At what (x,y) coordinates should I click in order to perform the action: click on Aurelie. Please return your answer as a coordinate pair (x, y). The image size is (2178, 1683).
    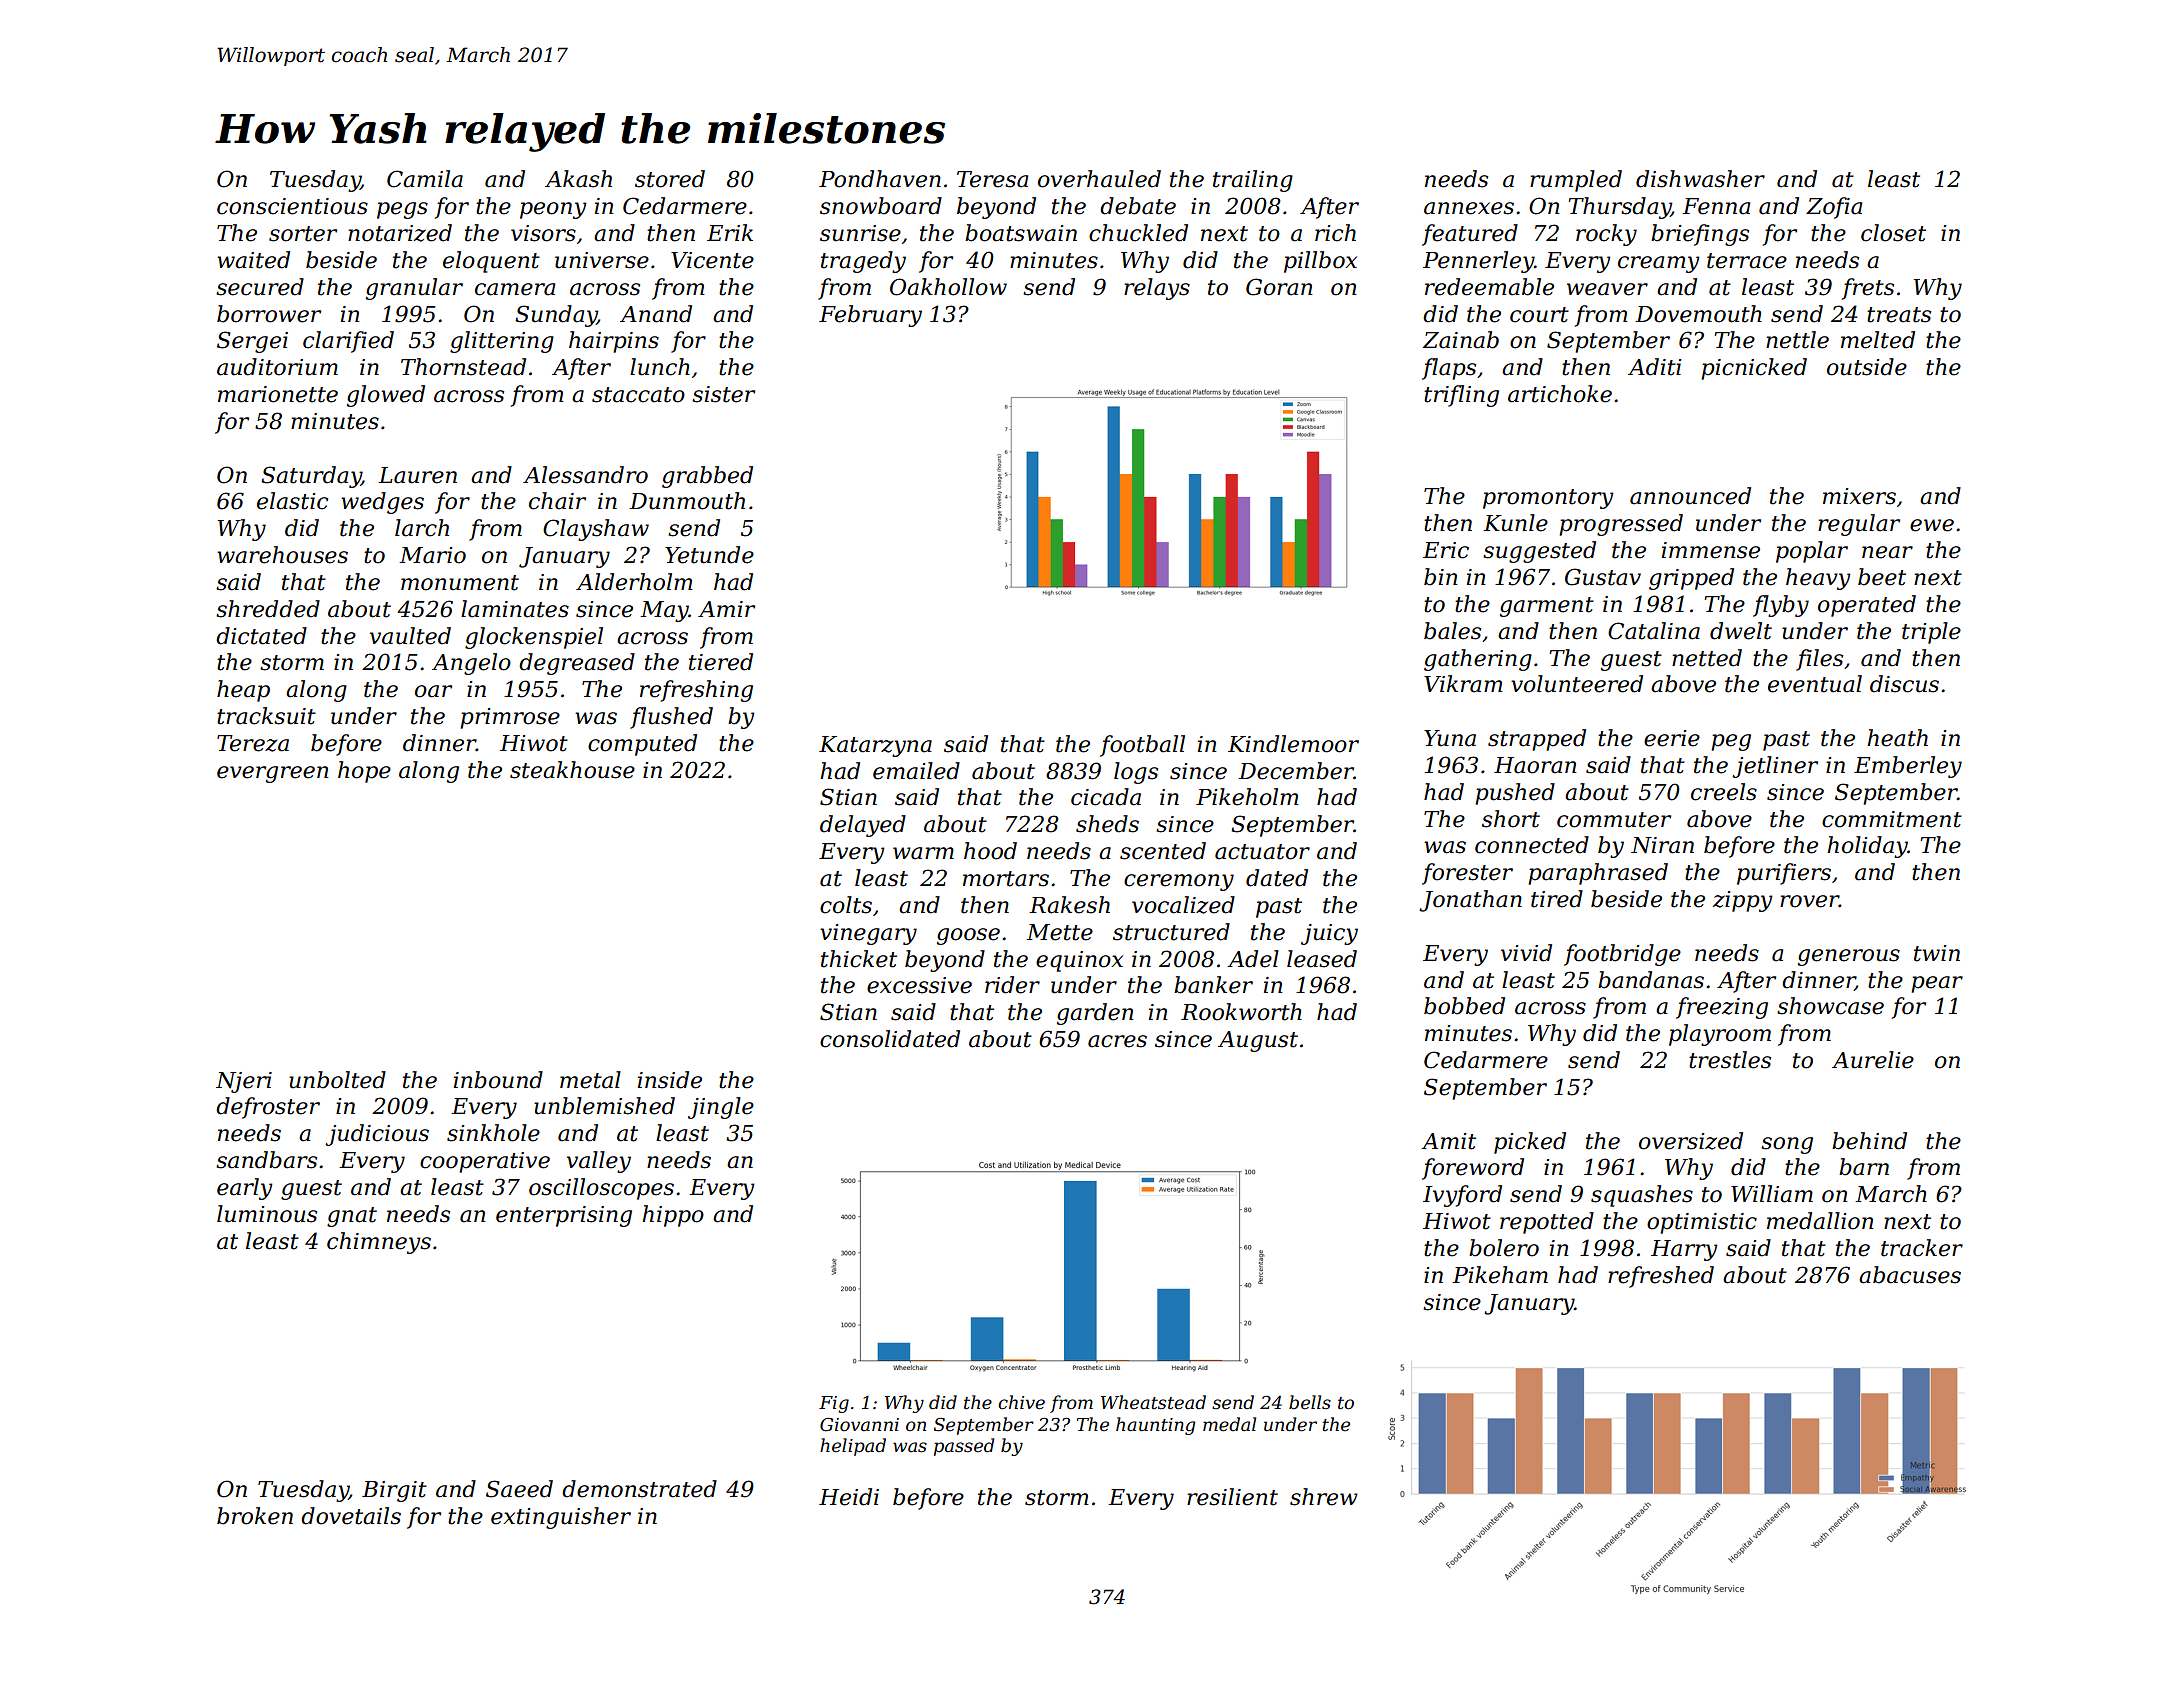
    Looking at the image, I should click on (1873, 1060).
